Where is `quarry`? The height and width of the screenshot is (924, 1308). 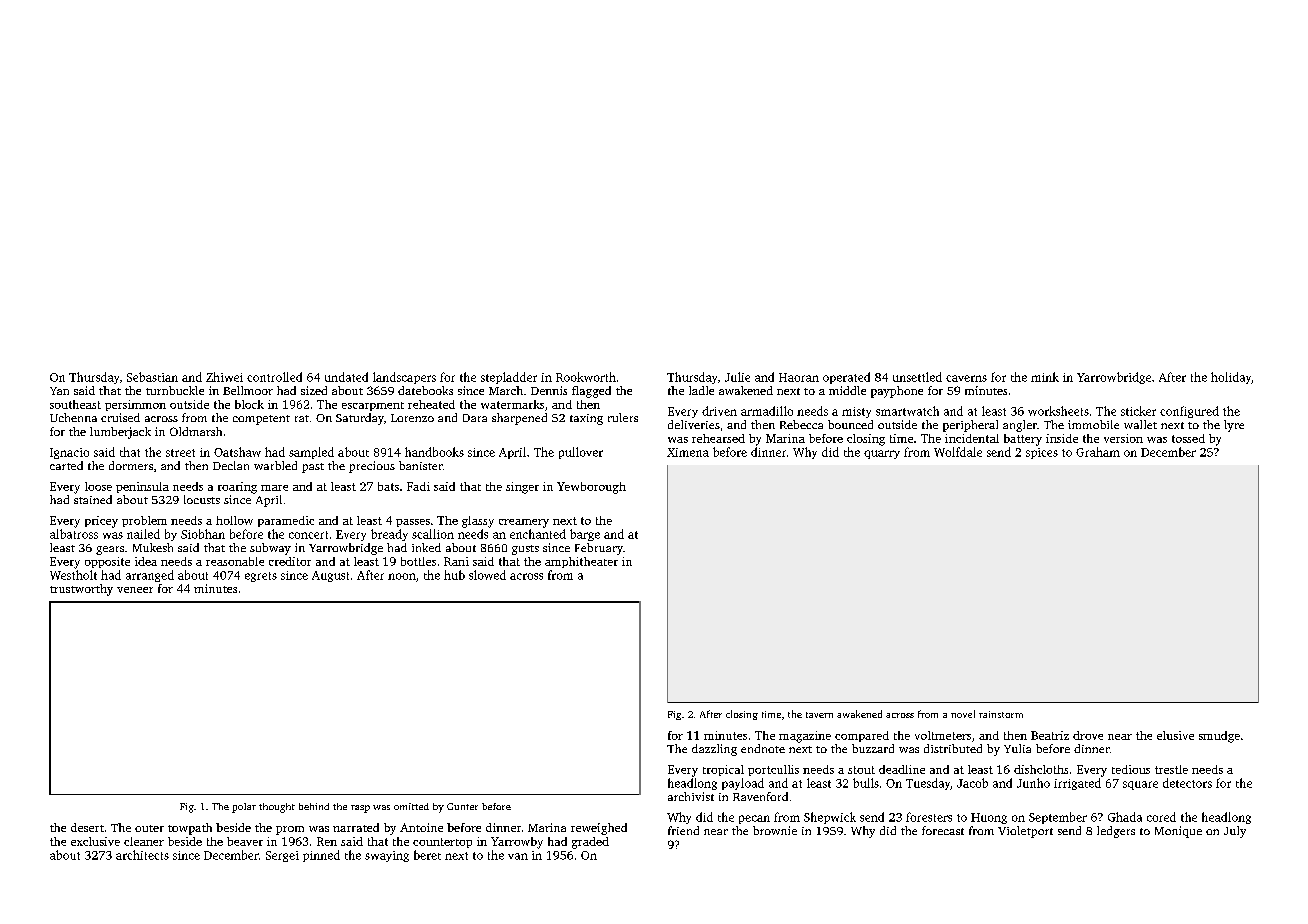
quarry is located at coordinates (882, 454).
